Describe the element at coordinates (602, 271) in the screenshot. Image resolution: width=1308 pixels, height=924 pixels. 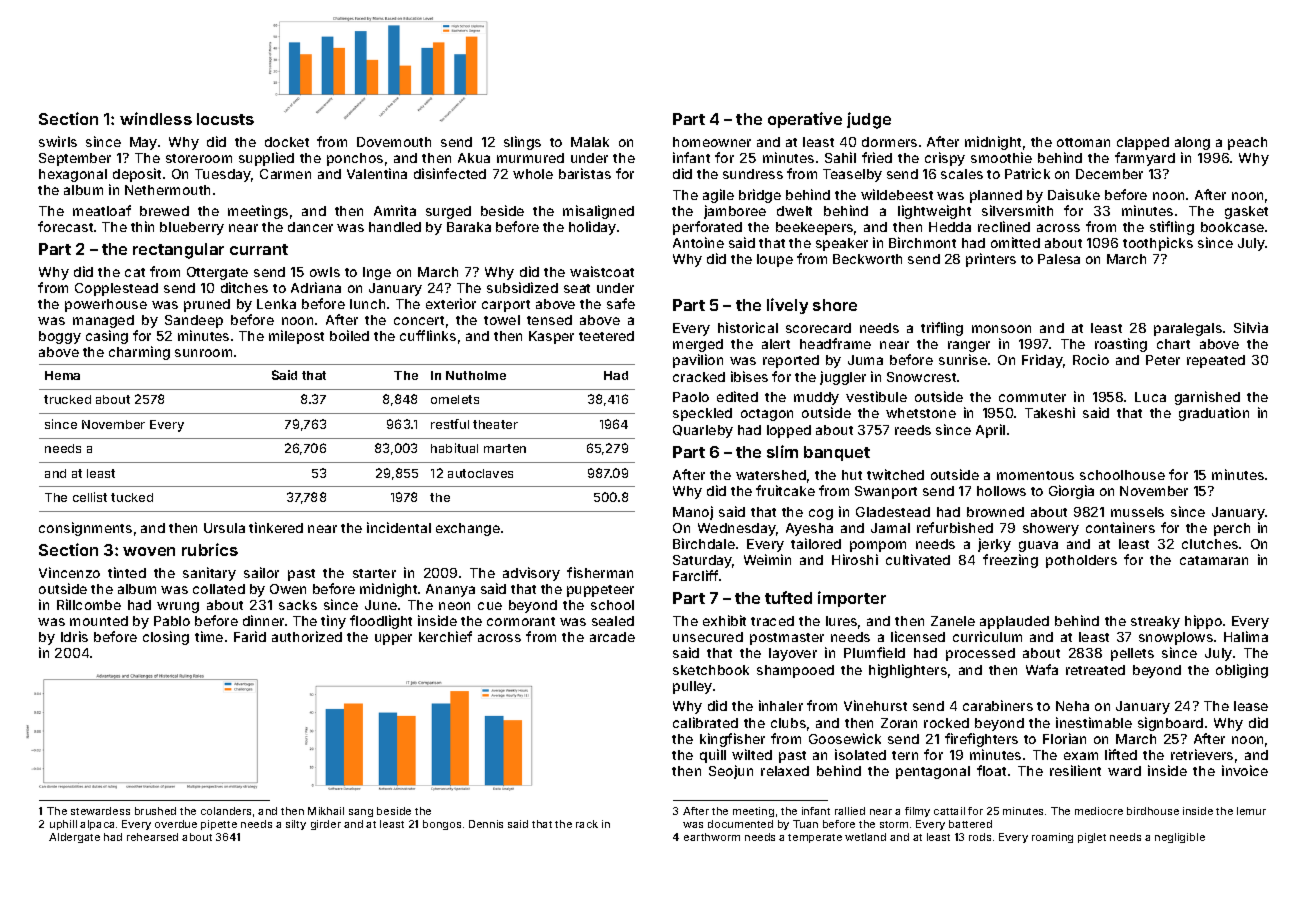
I see `waistcoat` at that location.
